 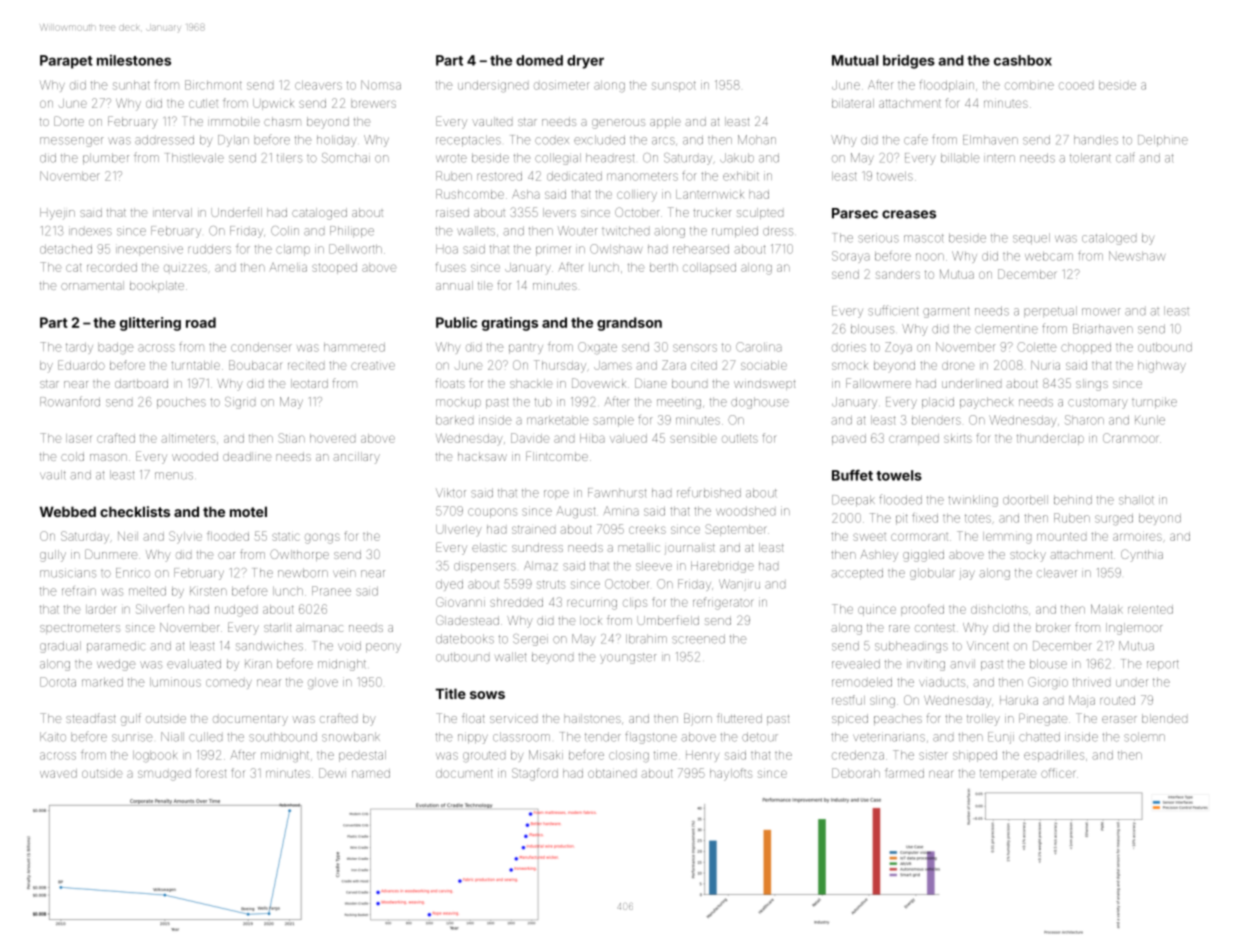 I want to click on Briarhaven, so click(x=1103, y=329).
